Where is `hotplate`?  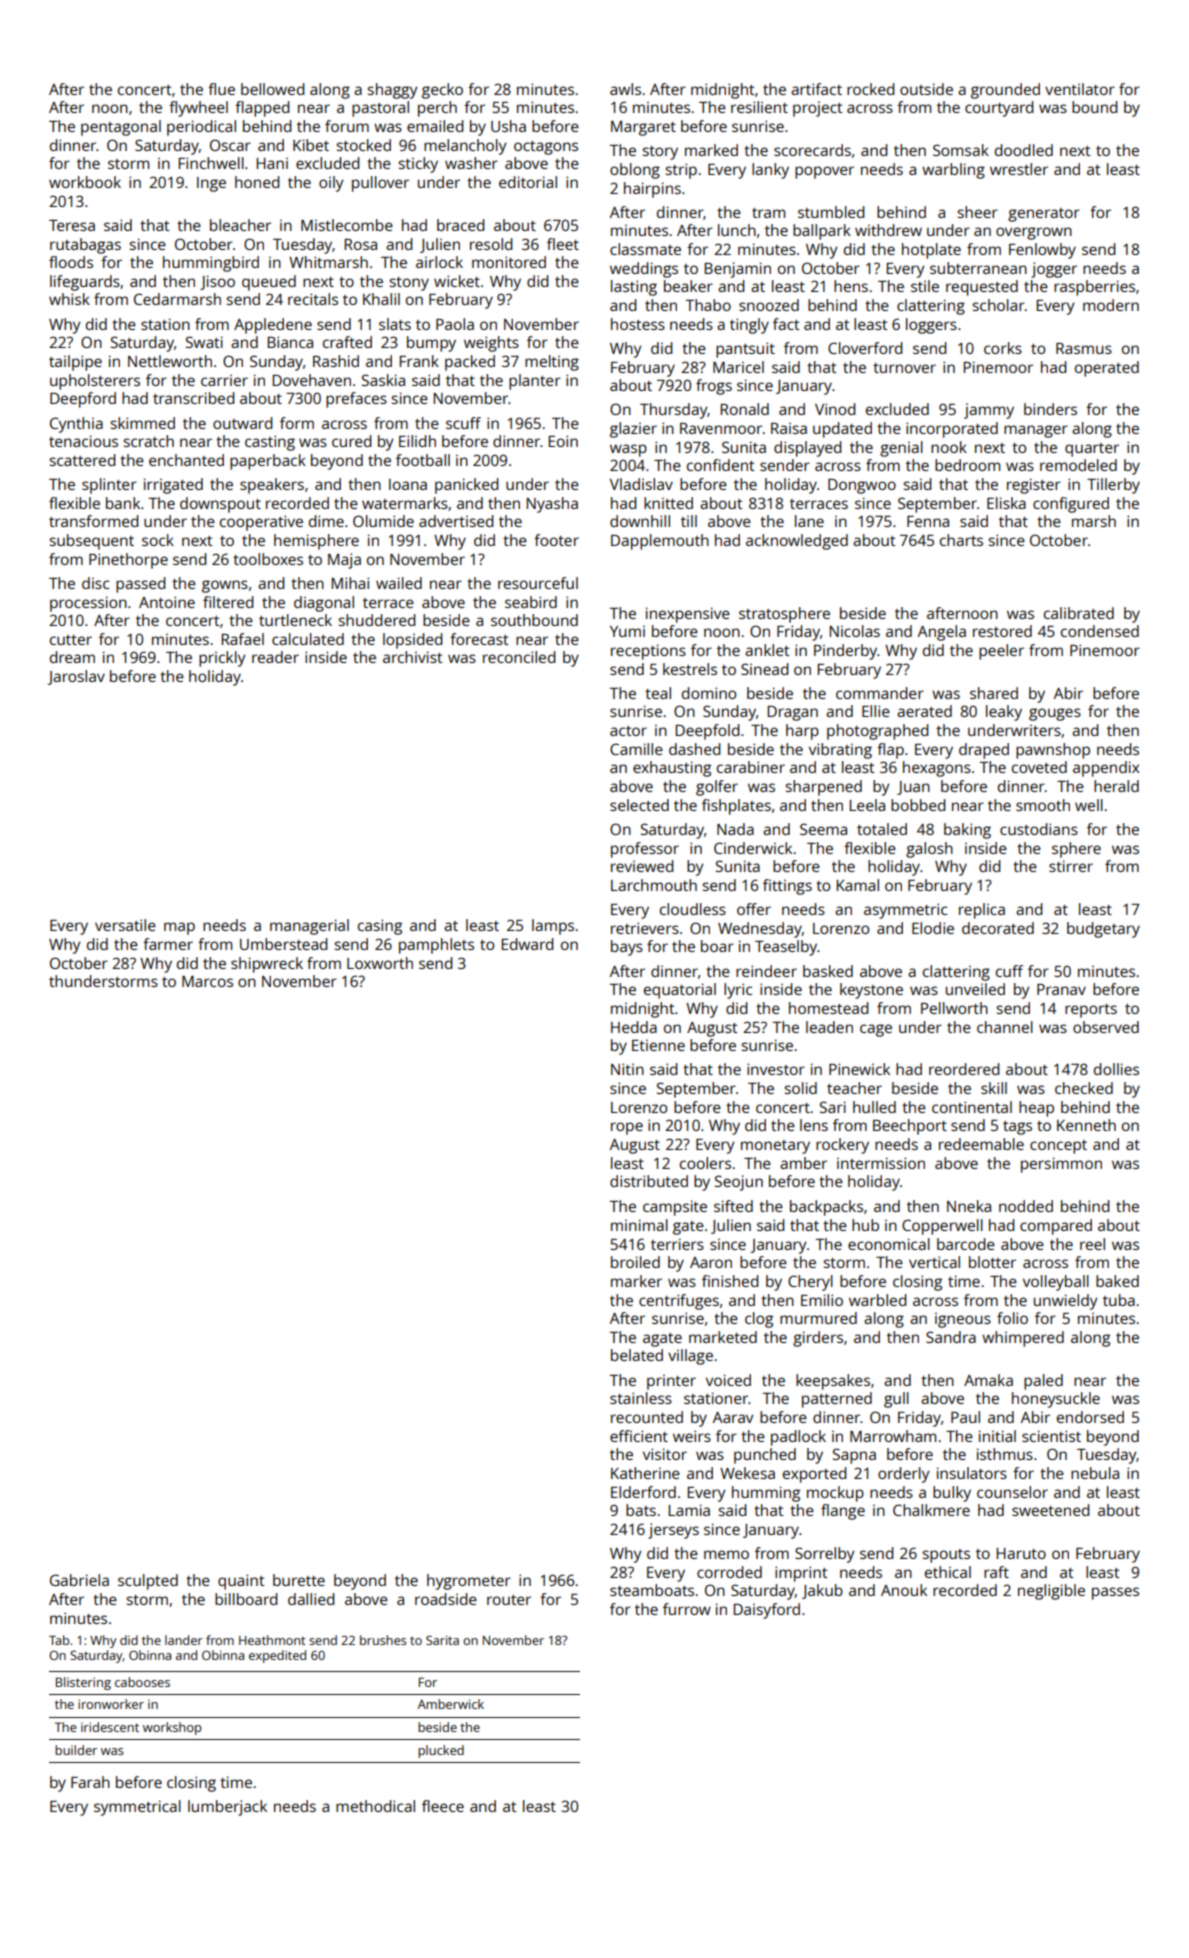 hotplate is located at coordinates (931, 251).
